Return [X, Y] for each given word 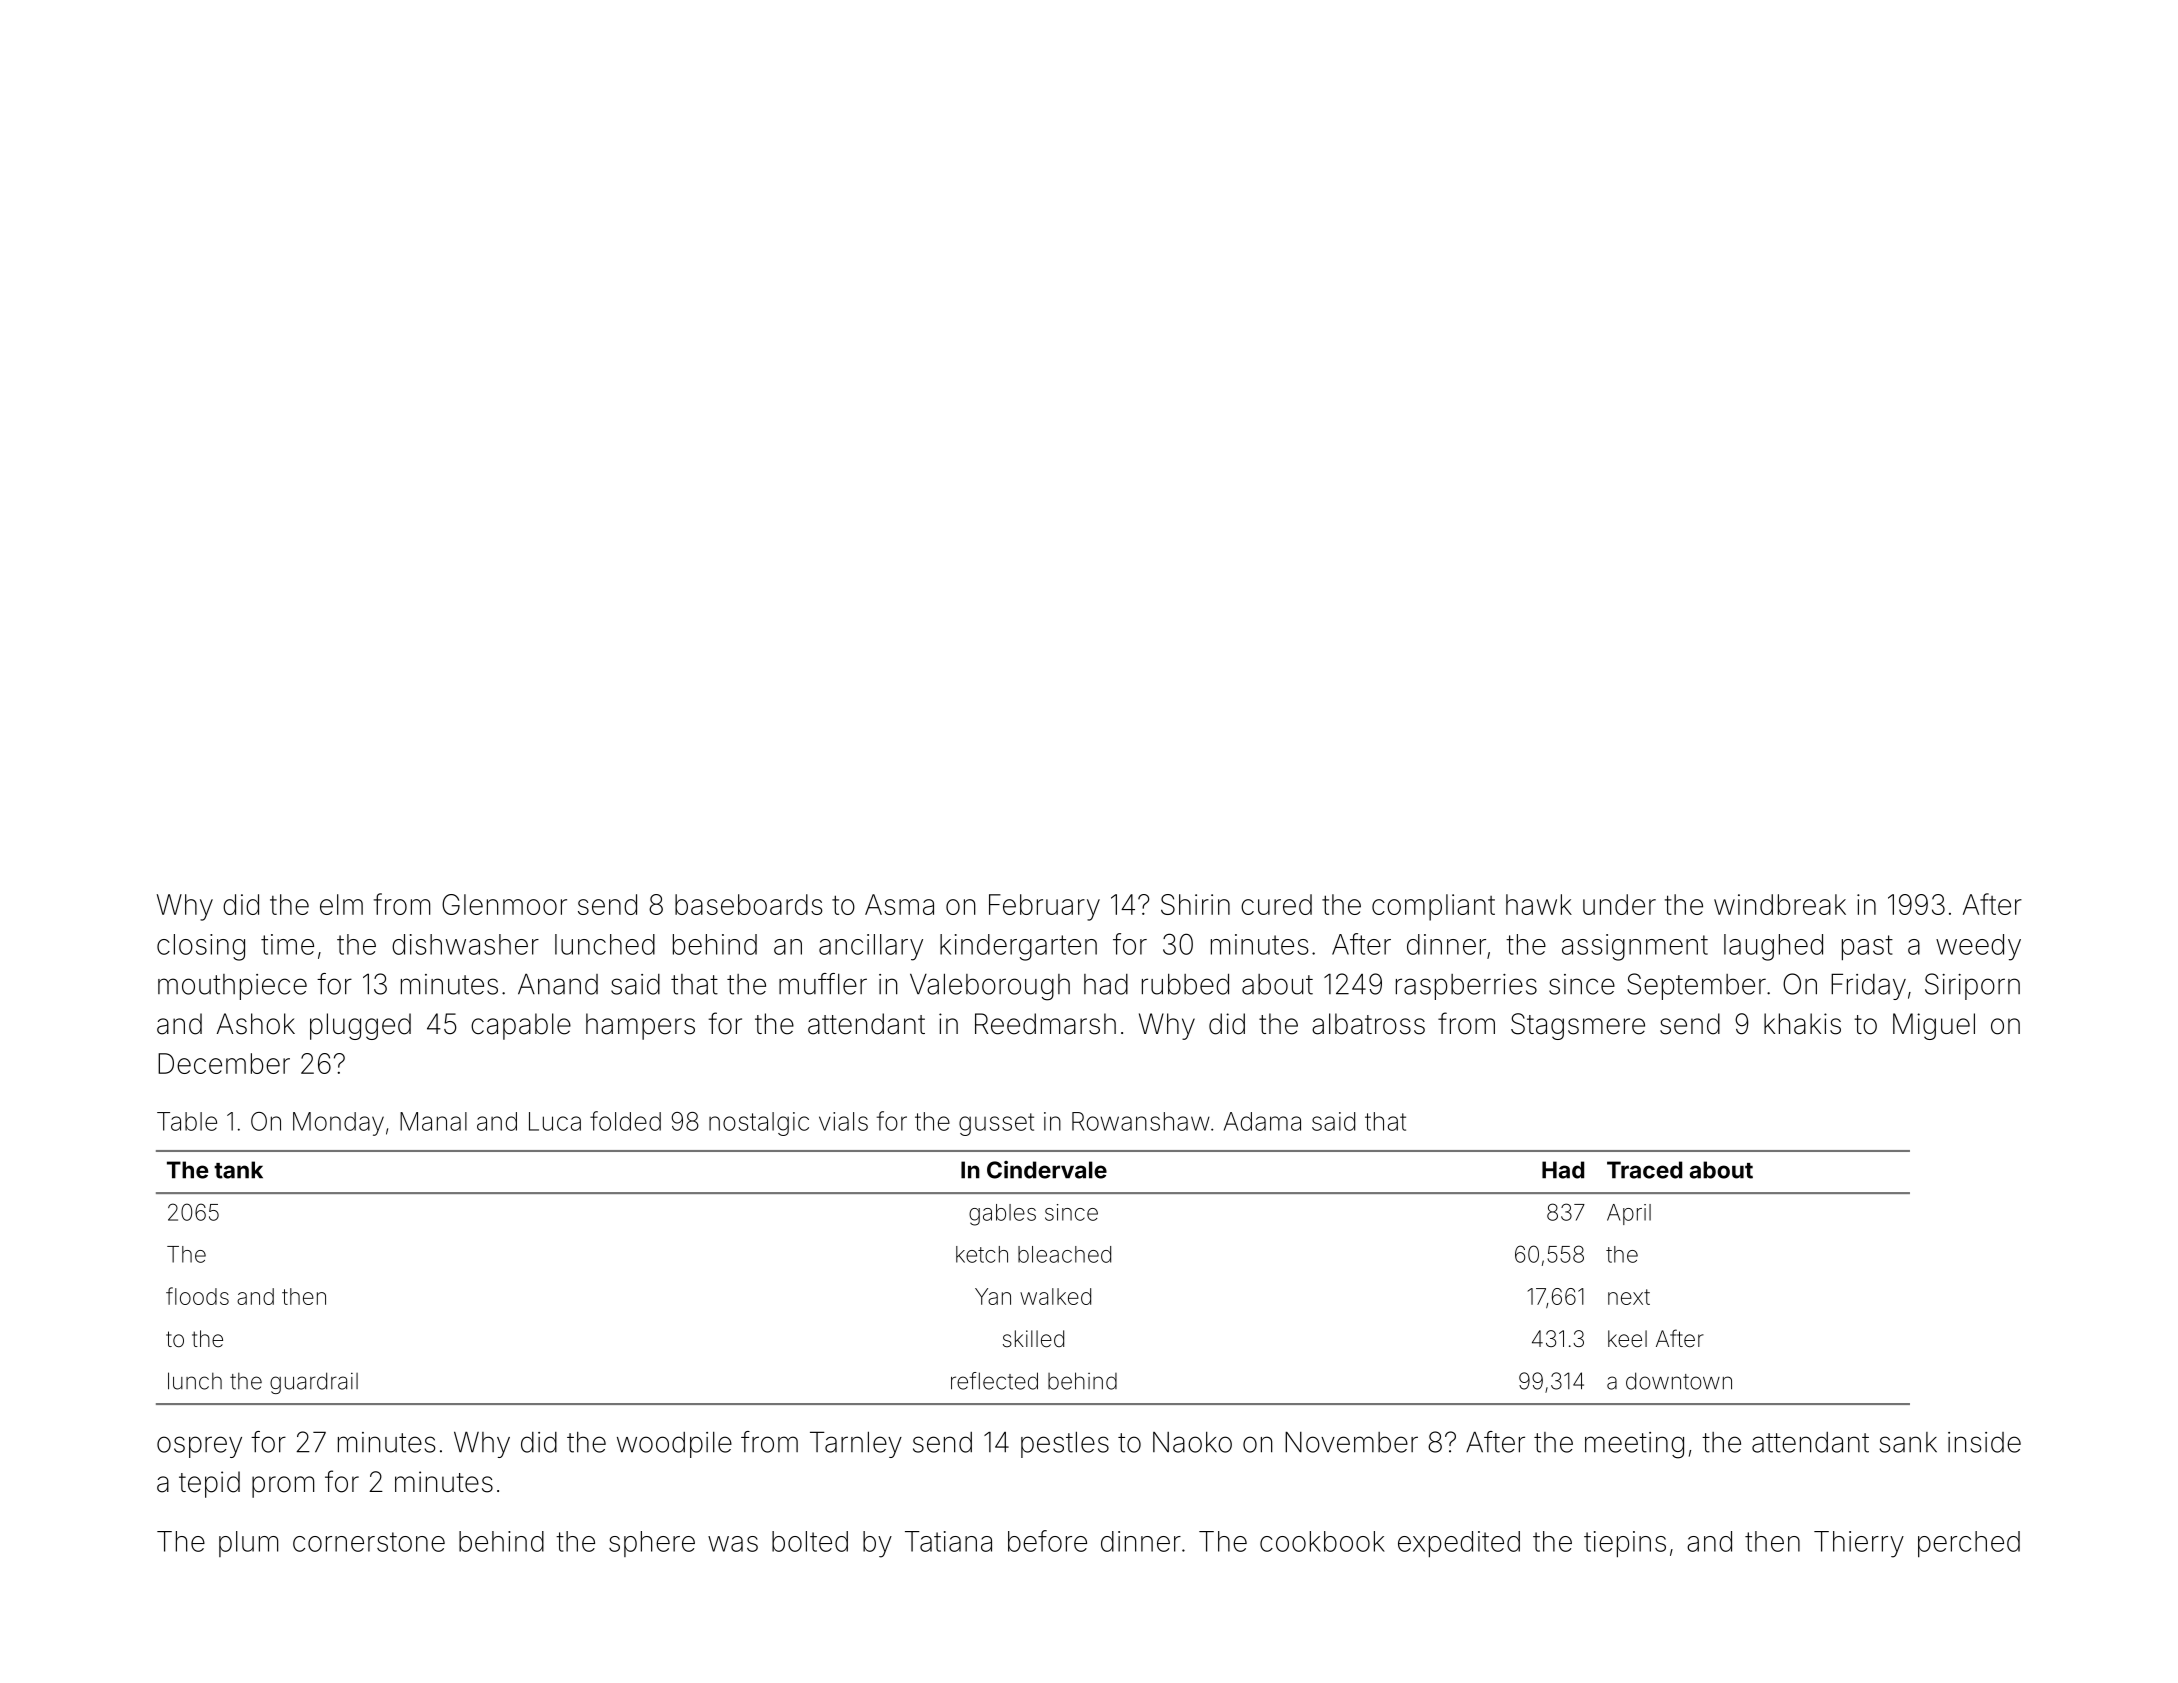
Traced [1644, 1170]
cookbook [1322, 1541]
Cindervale [1047, 1170]
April [1629, 1214]
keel [1627, 1338]
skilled [1033, 1339]
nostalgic [759, 1124]
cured [1276, 904]
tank [238, 1170]
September [1696, 986]
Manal [433, 1121]
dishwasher [465, 944]
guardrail [314, 1383]
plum [248, 1544]
